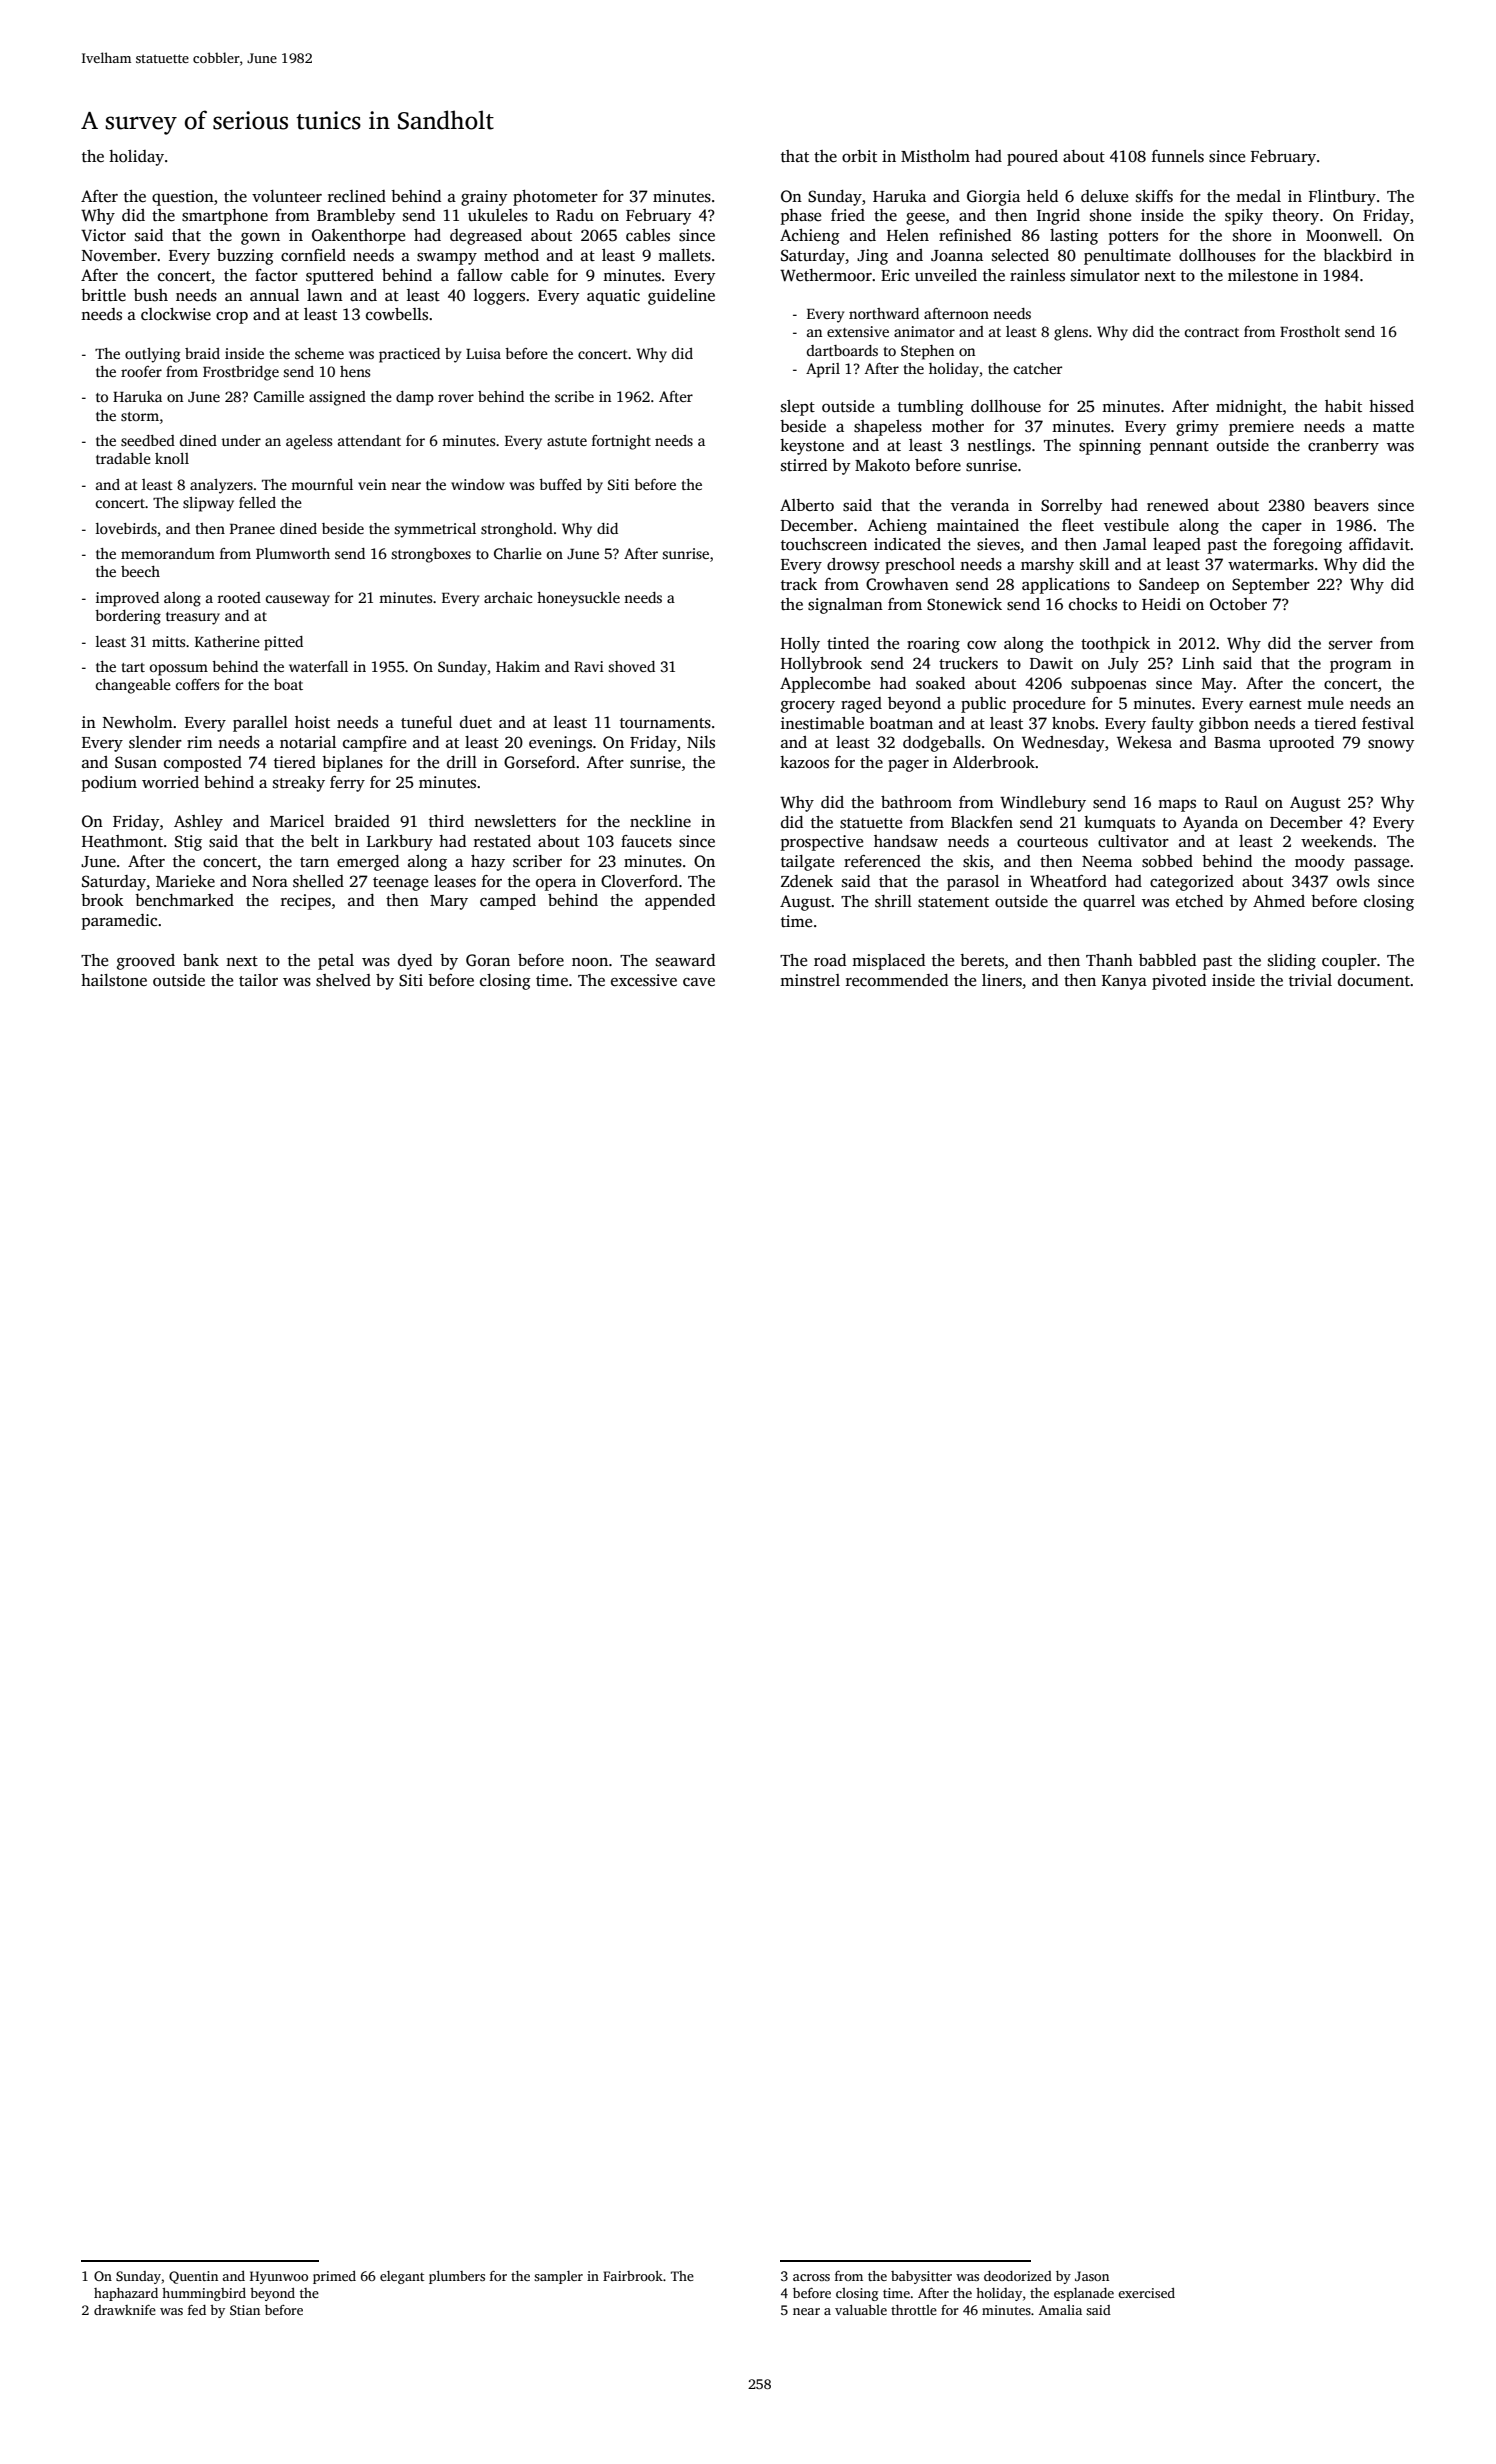 The width and height of the document is (1496, 2464). I want to click on Jason, so click(1092, 2276).
